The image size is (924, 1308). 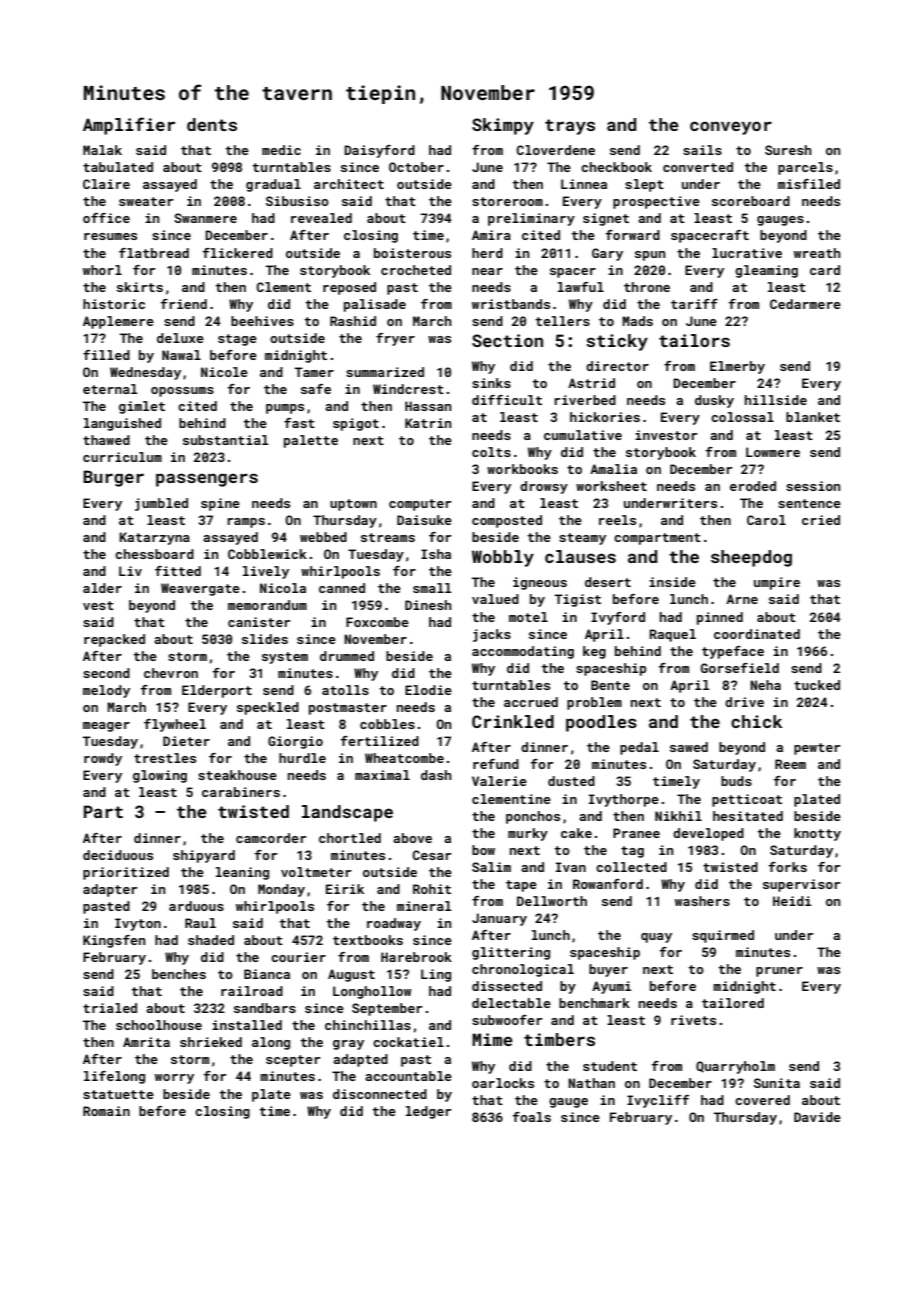 What do you see at coordinates (617, 366) in the document?
I see `director` at bounding box center [617, 366].
